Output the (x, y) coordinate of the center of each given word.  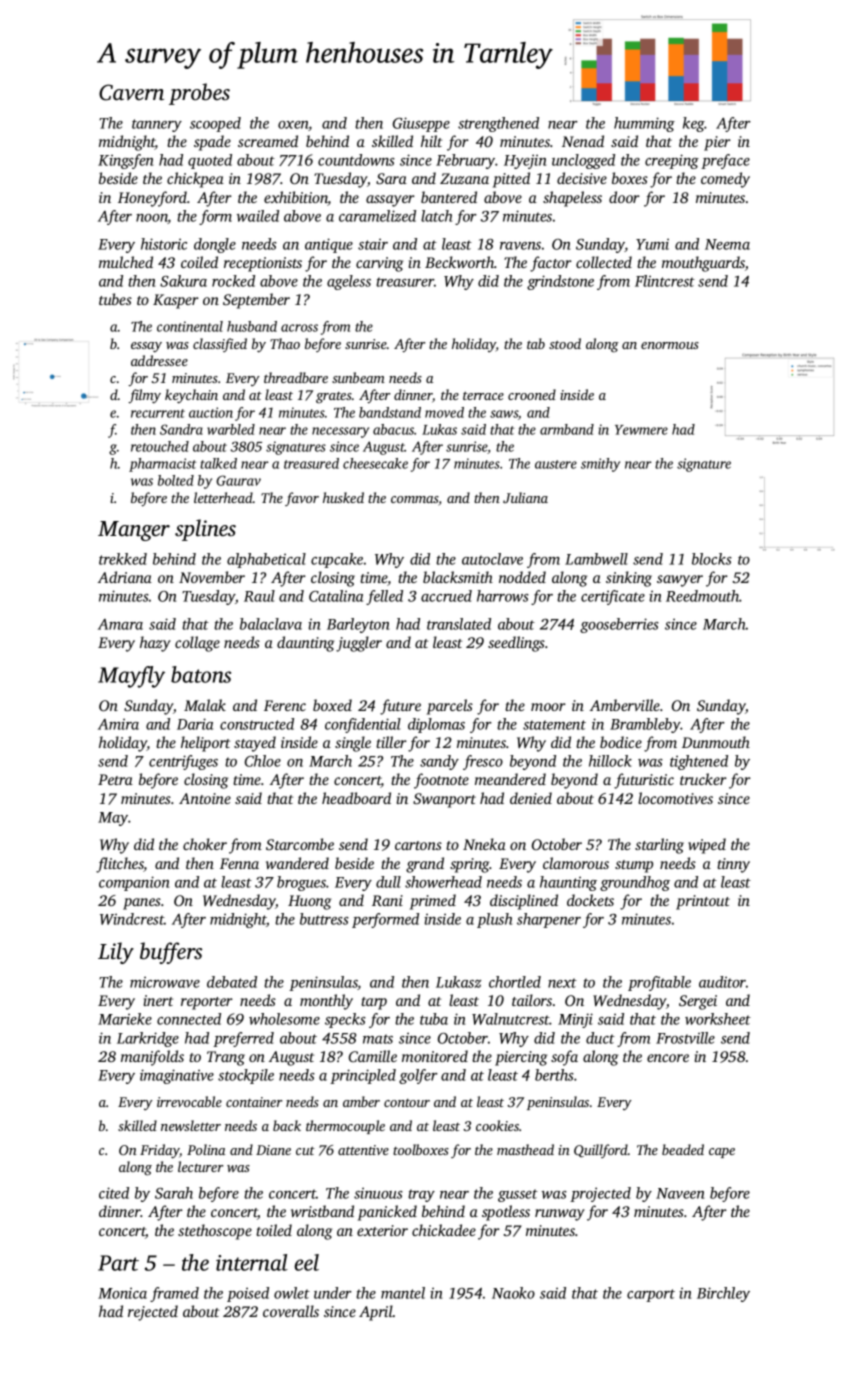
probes (199, 94)
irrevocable (189, 1101)
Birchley (723, 1294)
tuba (434, 1019)
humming (644, 124)
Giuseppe (421, 124)
